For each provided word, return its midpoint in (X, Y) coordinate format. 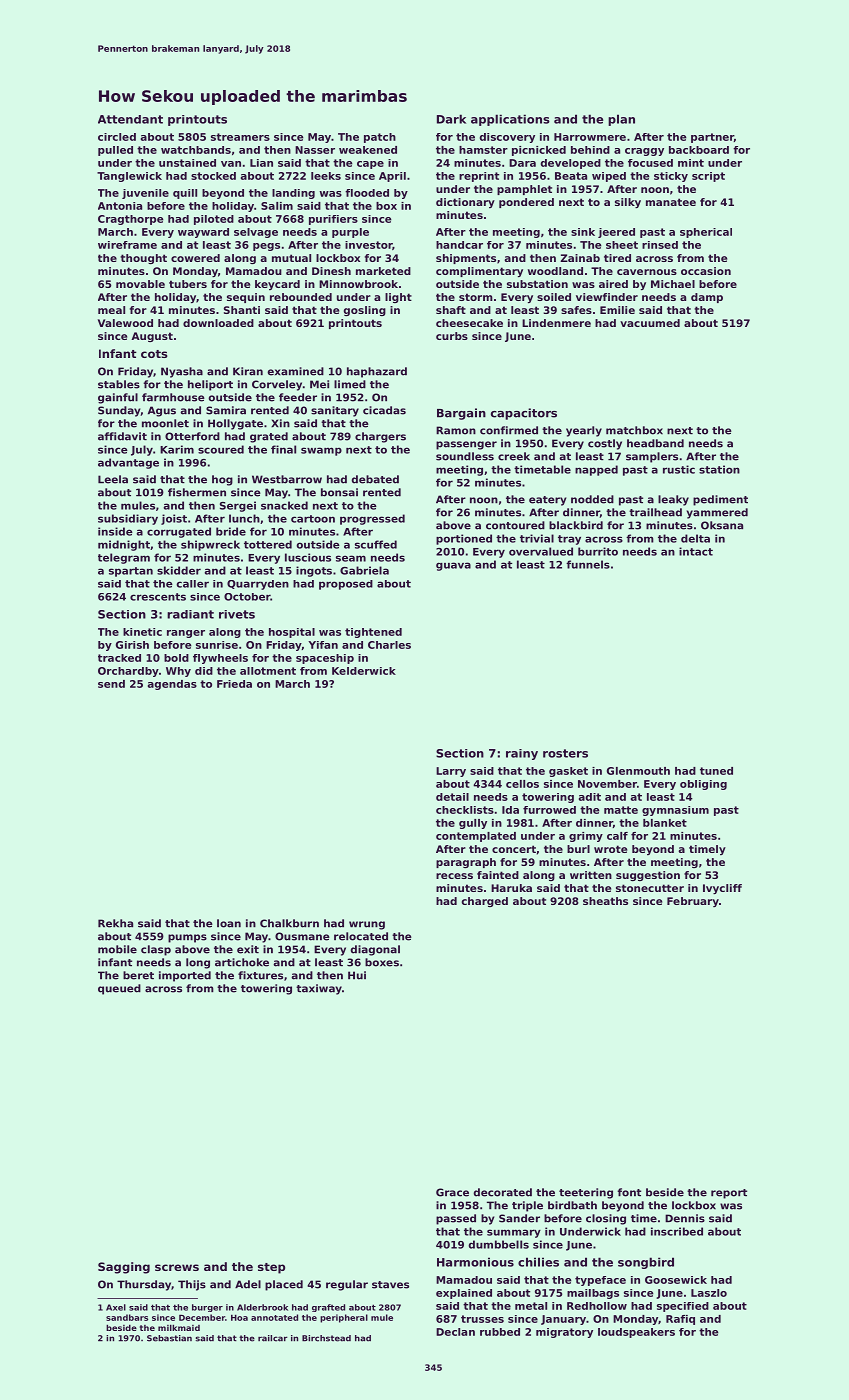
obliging (703, 785)
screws (177, 1267)
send (111, 684)
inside (115, 531)
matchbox (634, 430)
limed (350, 384)
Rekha (115, 923)
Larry (451, 772)
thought (143, 259)
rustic (679, 469)
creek (514, 456)
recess (454, 876)
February (693, 902)
